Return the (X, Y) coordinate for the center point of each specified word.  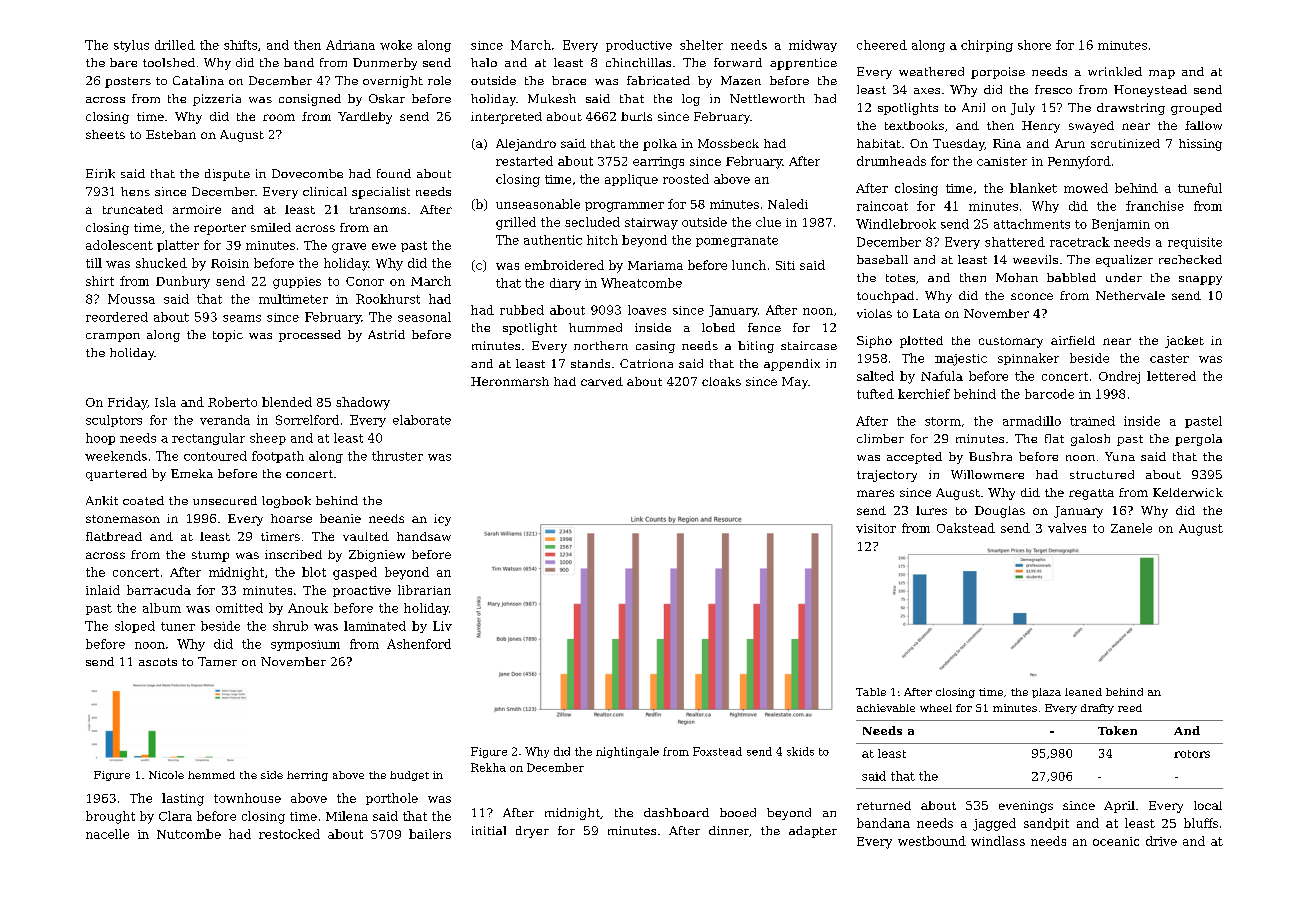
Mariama (655, 265)
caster (1169, 358)
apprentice (803, 64)
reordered (117, 317)
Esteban (171, 134)
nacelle (107, 834)
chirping (987, 46)
